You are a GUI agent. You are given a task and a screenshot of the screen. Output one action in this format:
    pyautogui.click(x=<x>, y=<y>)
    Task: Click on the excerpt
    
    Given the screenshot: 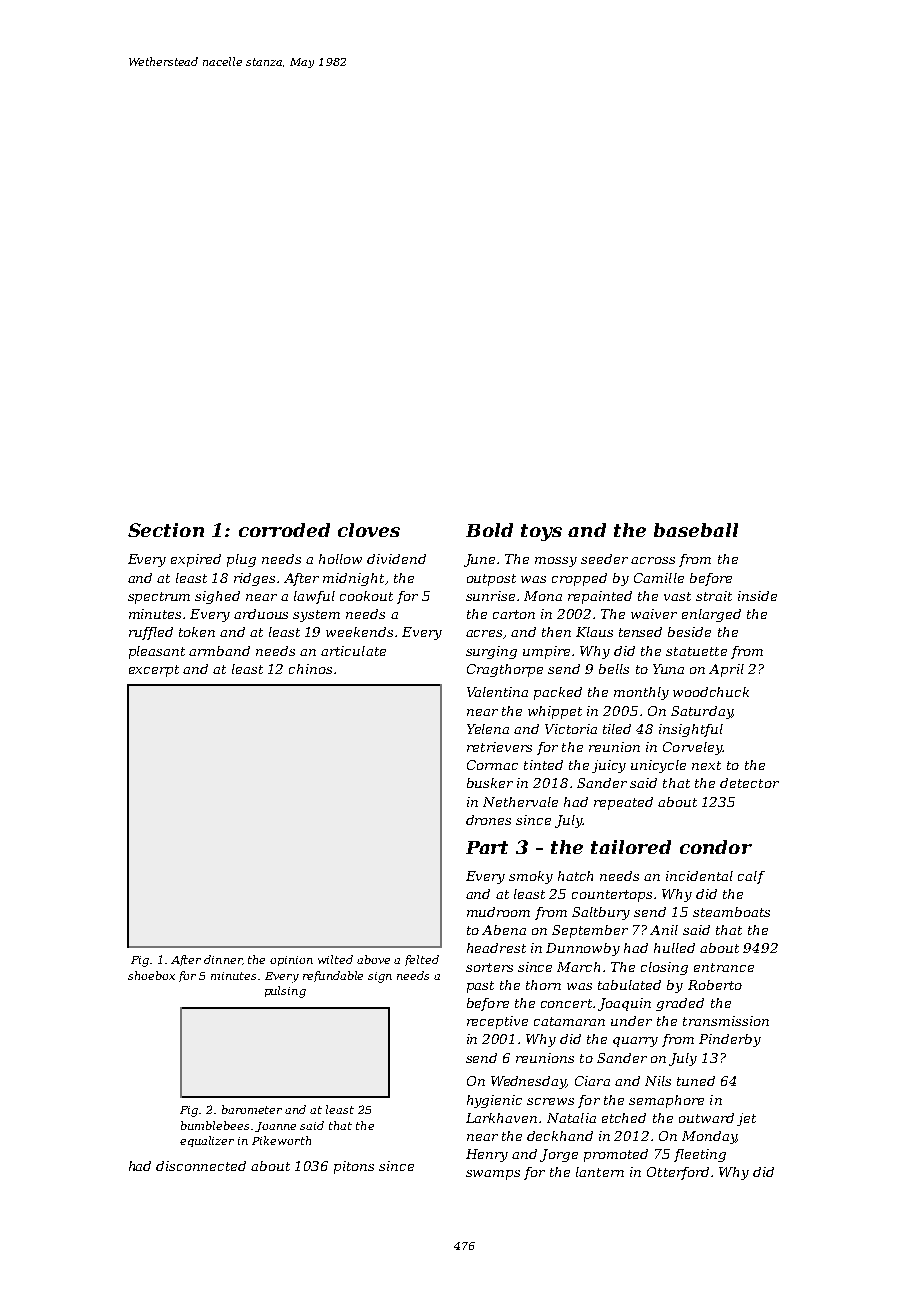 What is the action you would take?
    pyautogui.click(x=154, y=671)
